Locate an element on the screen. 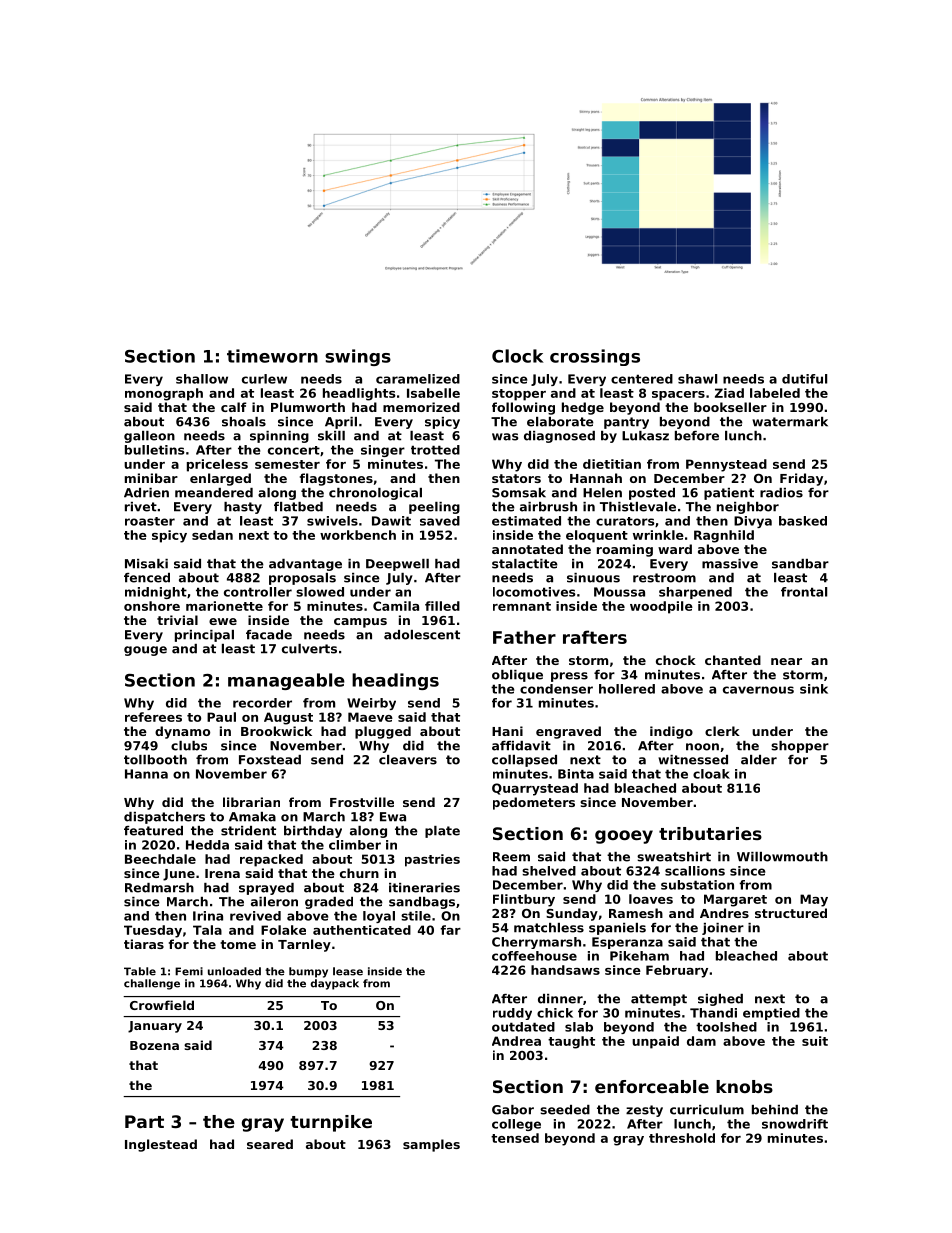 The width and height of the screenshot is (952, 1233). cloak is located at coordinates (711, 774).
